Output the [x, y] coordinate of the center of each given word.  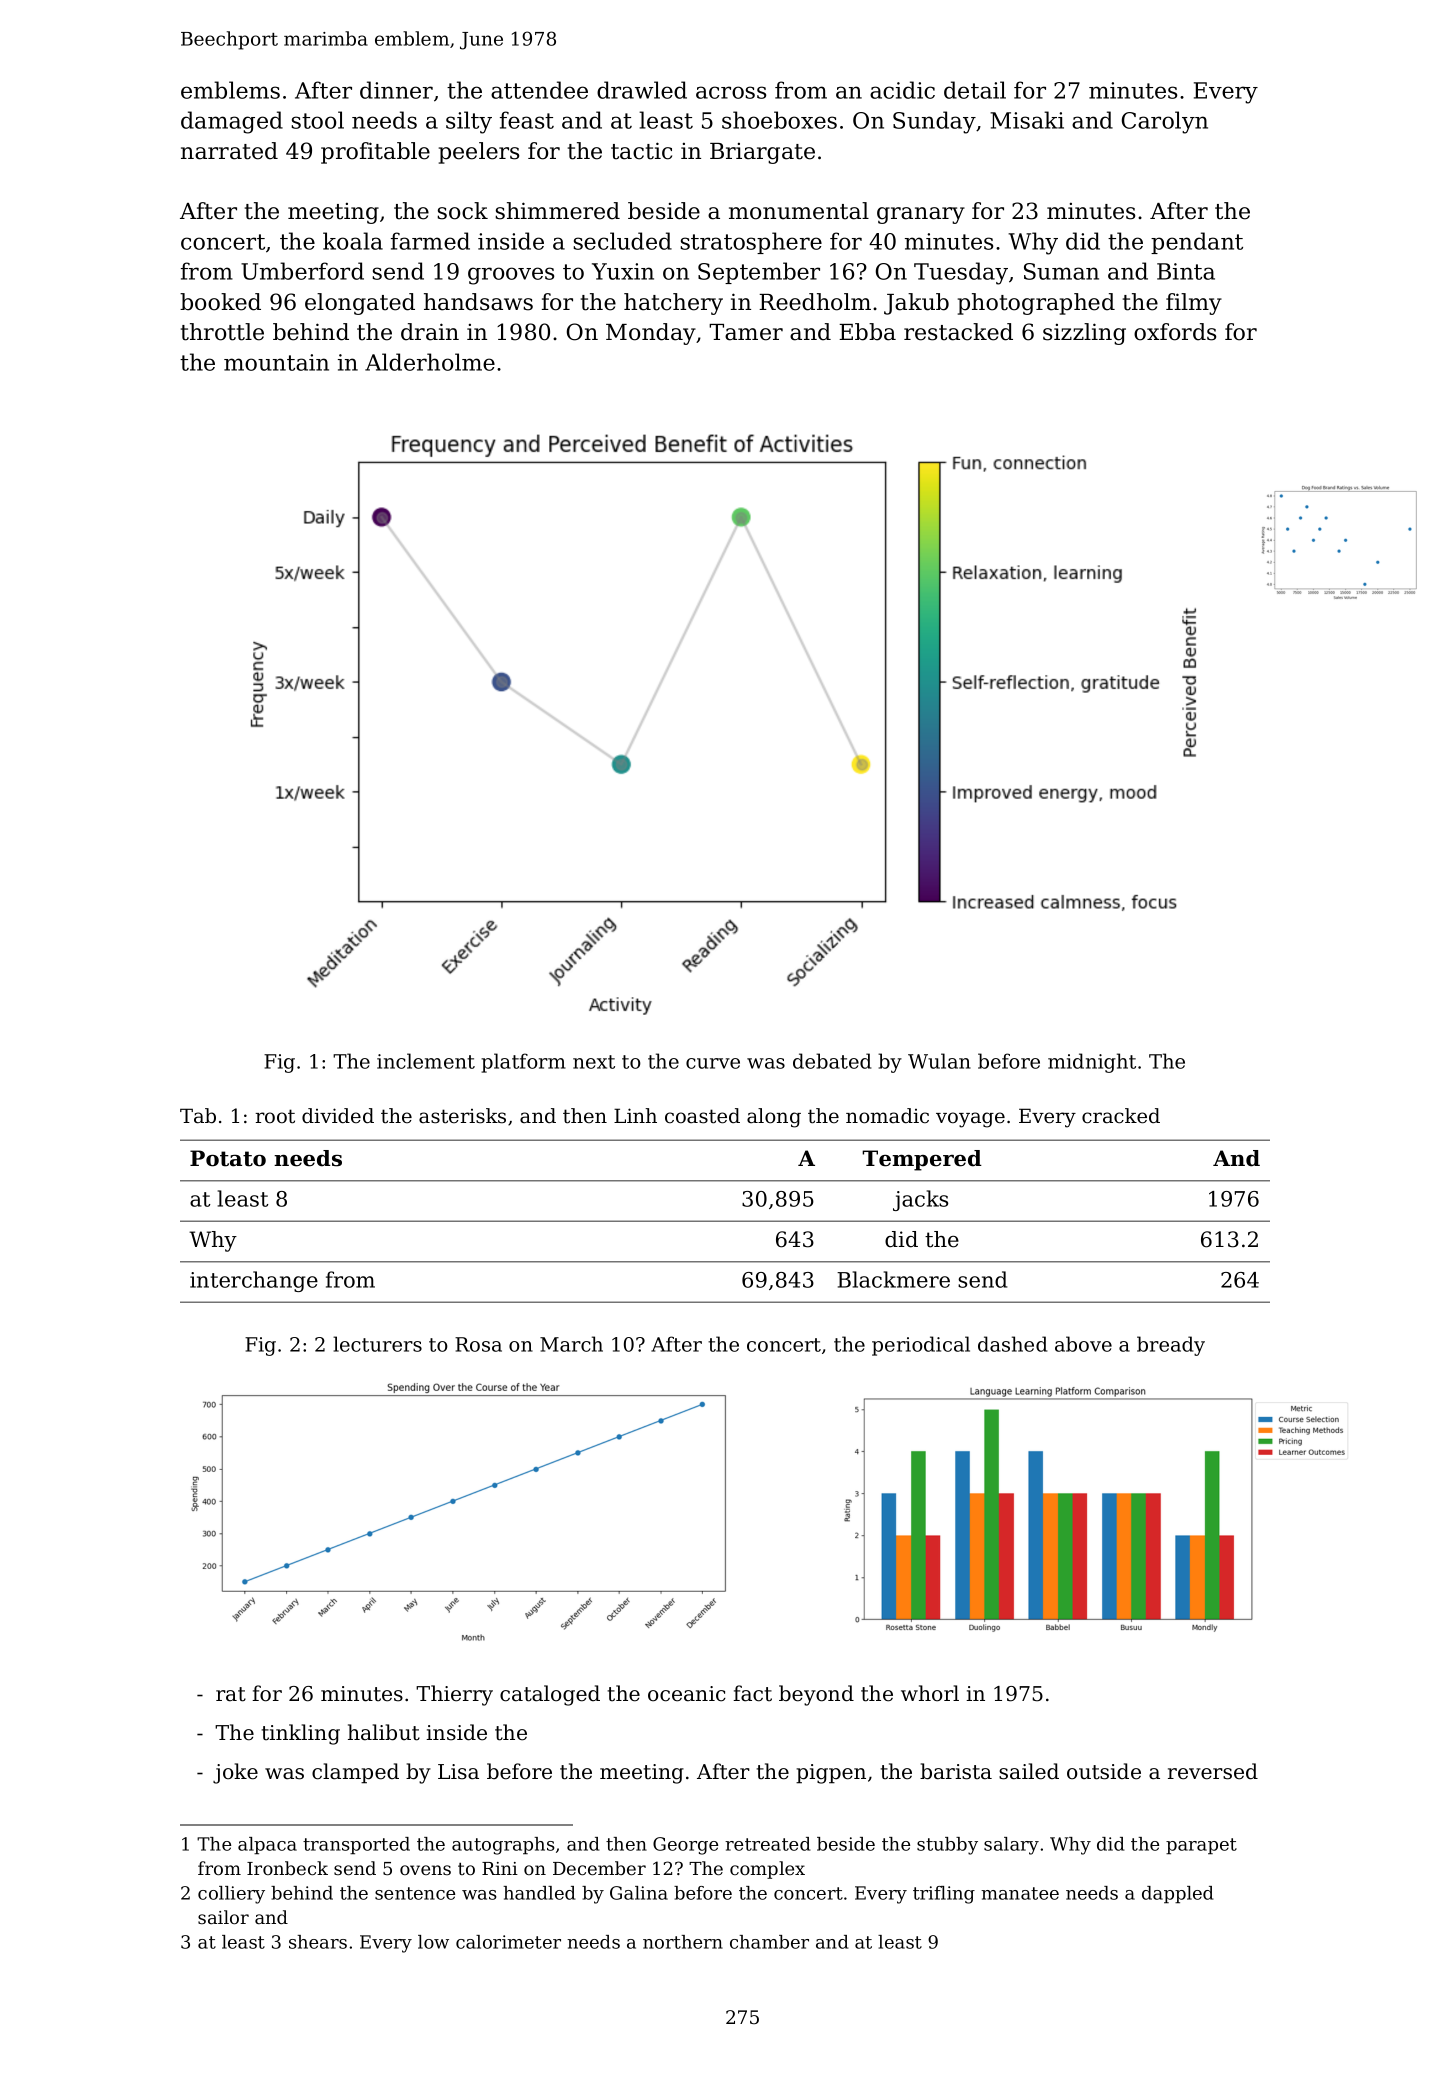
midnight [1092, 1063]
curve [713, 1063]
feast [527, 120]
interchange [254, 1281]
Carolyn [1165, 122]
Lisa [458, 1772]
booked [220, 302]
